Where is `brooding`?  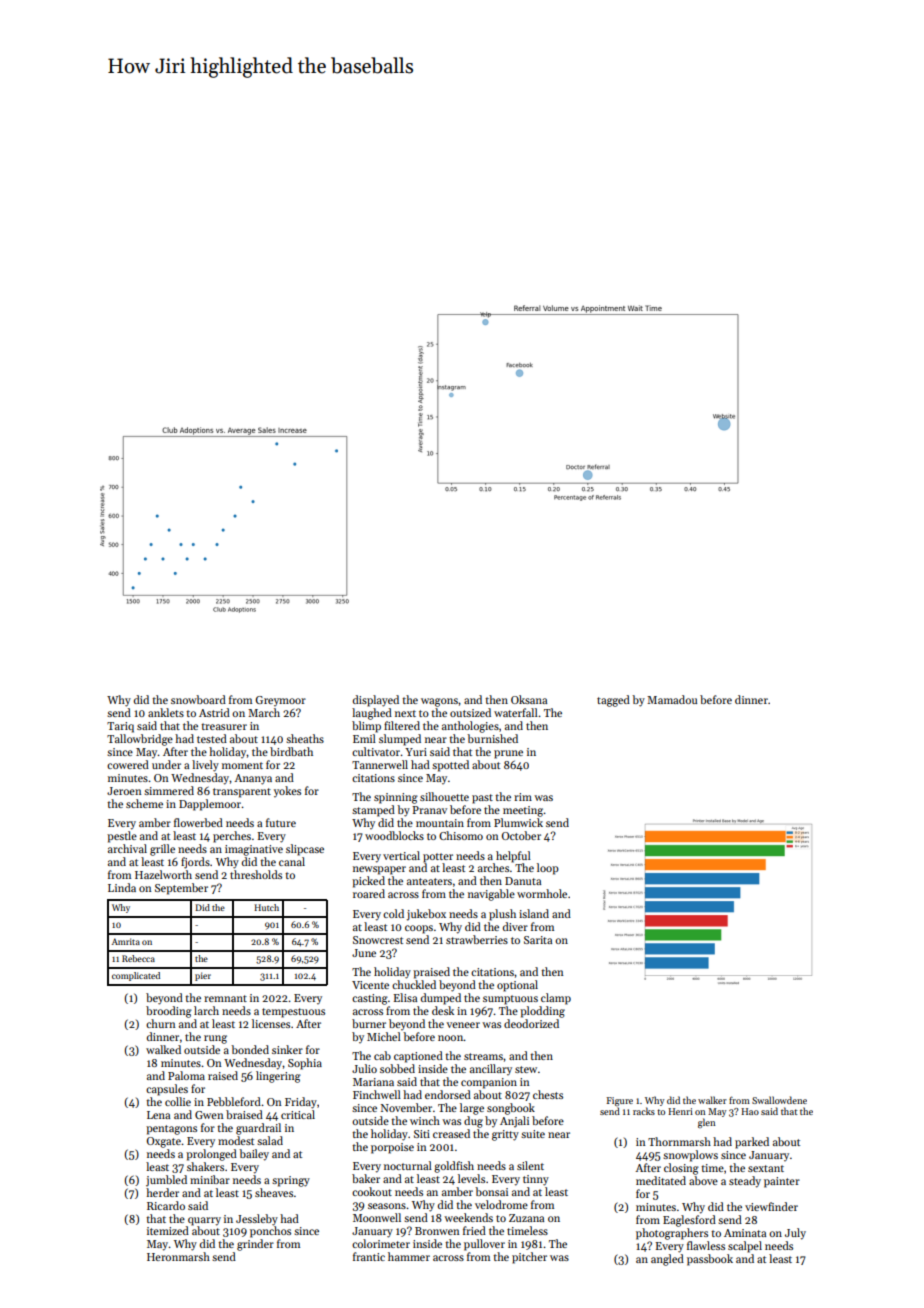
brooding is located at coordinates (169, 1012).
